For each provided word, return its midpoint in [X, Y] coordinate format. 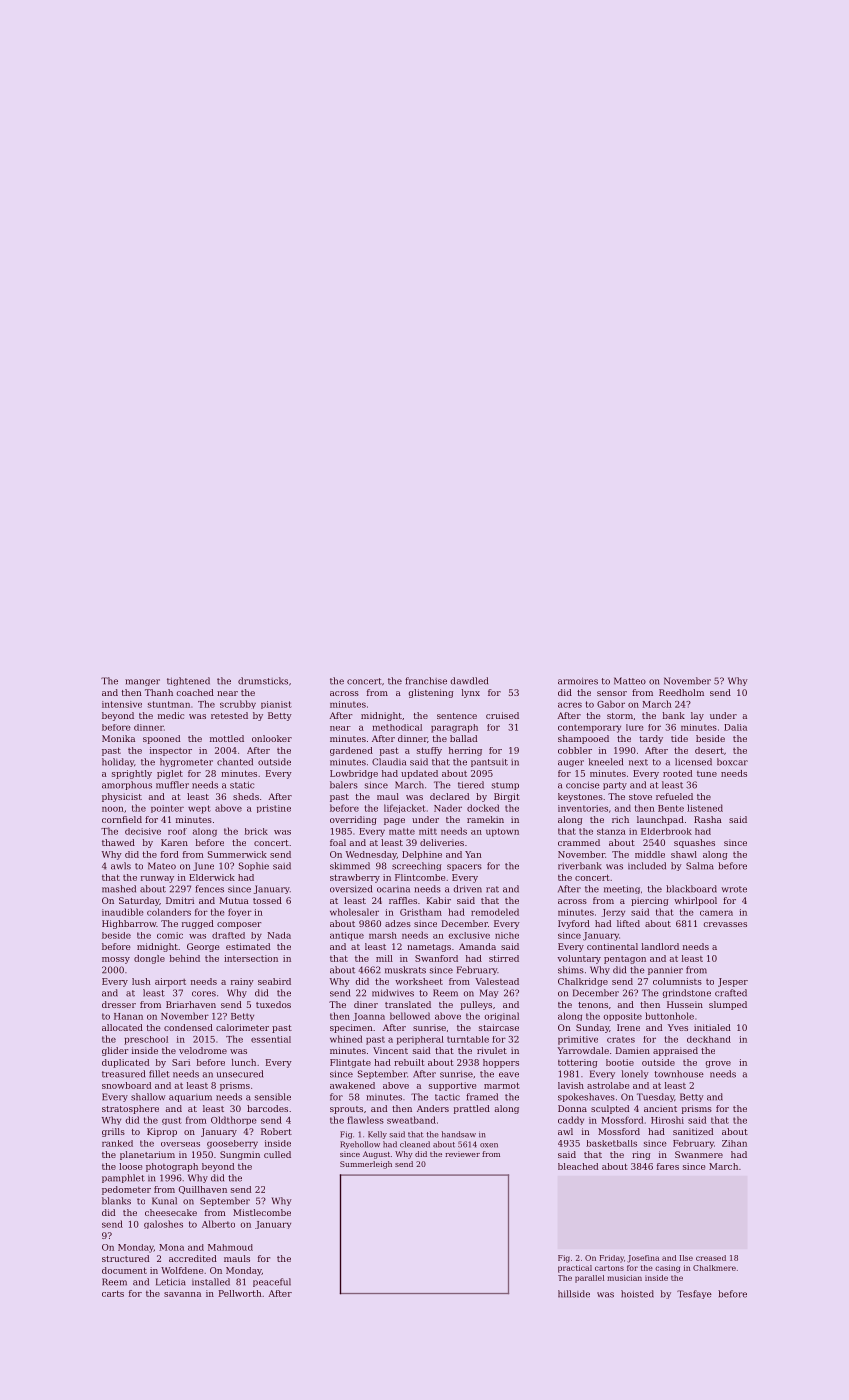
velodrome [203, 1050]
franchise [426, 681]
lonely [635, 1074]
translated [408, 1004]
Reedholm [681, 692]
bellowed [410, 1016]
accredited [193, 1258]
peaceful [272, 1282]
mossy [116, 960]
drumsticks [263, 681]
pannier [665, 971]
